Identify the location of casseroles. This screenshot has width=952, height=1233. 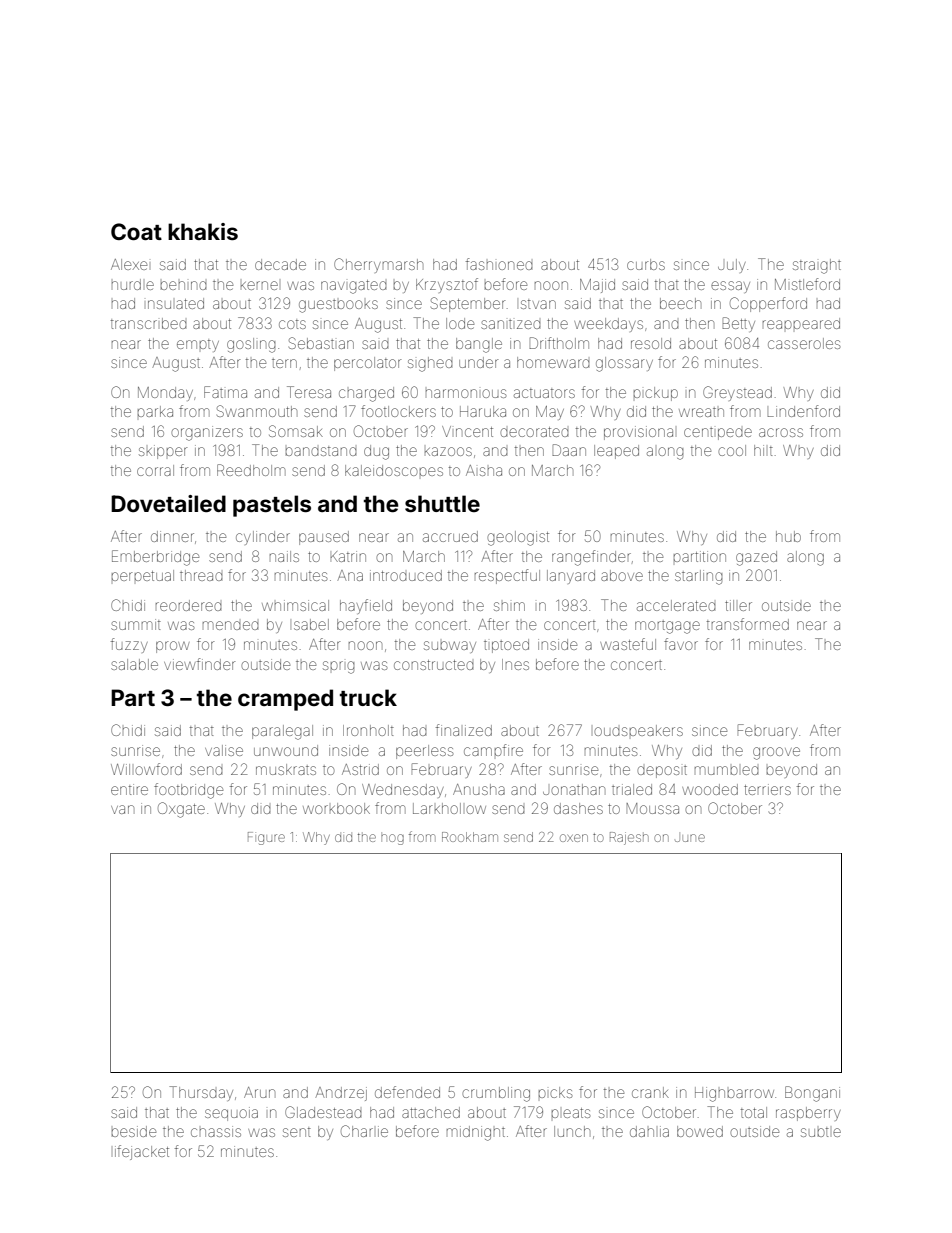
(804, 343).
